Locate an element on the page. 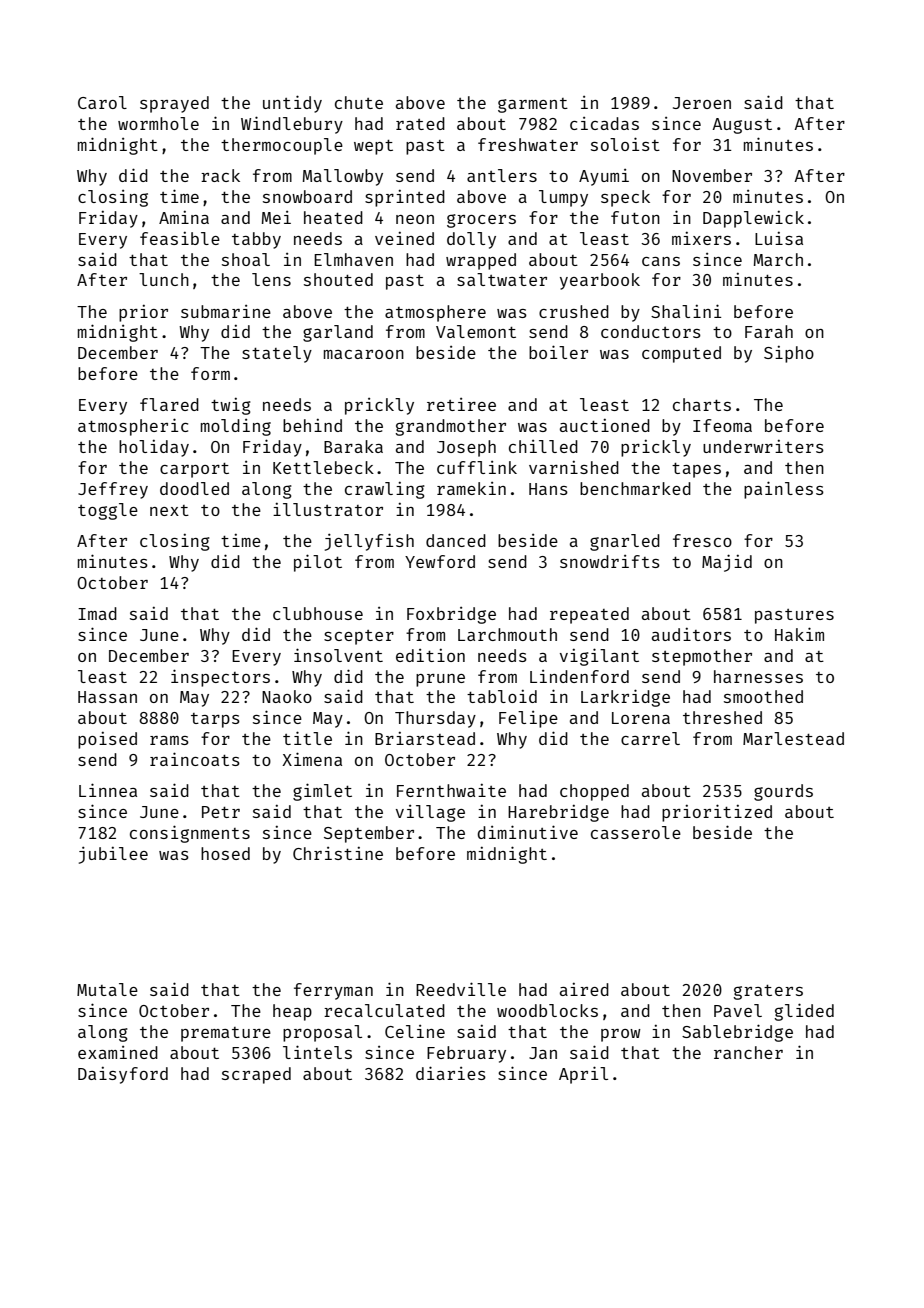 The height and width of the document is (1308, 924). gourds is located at coordinates (783, 792).
